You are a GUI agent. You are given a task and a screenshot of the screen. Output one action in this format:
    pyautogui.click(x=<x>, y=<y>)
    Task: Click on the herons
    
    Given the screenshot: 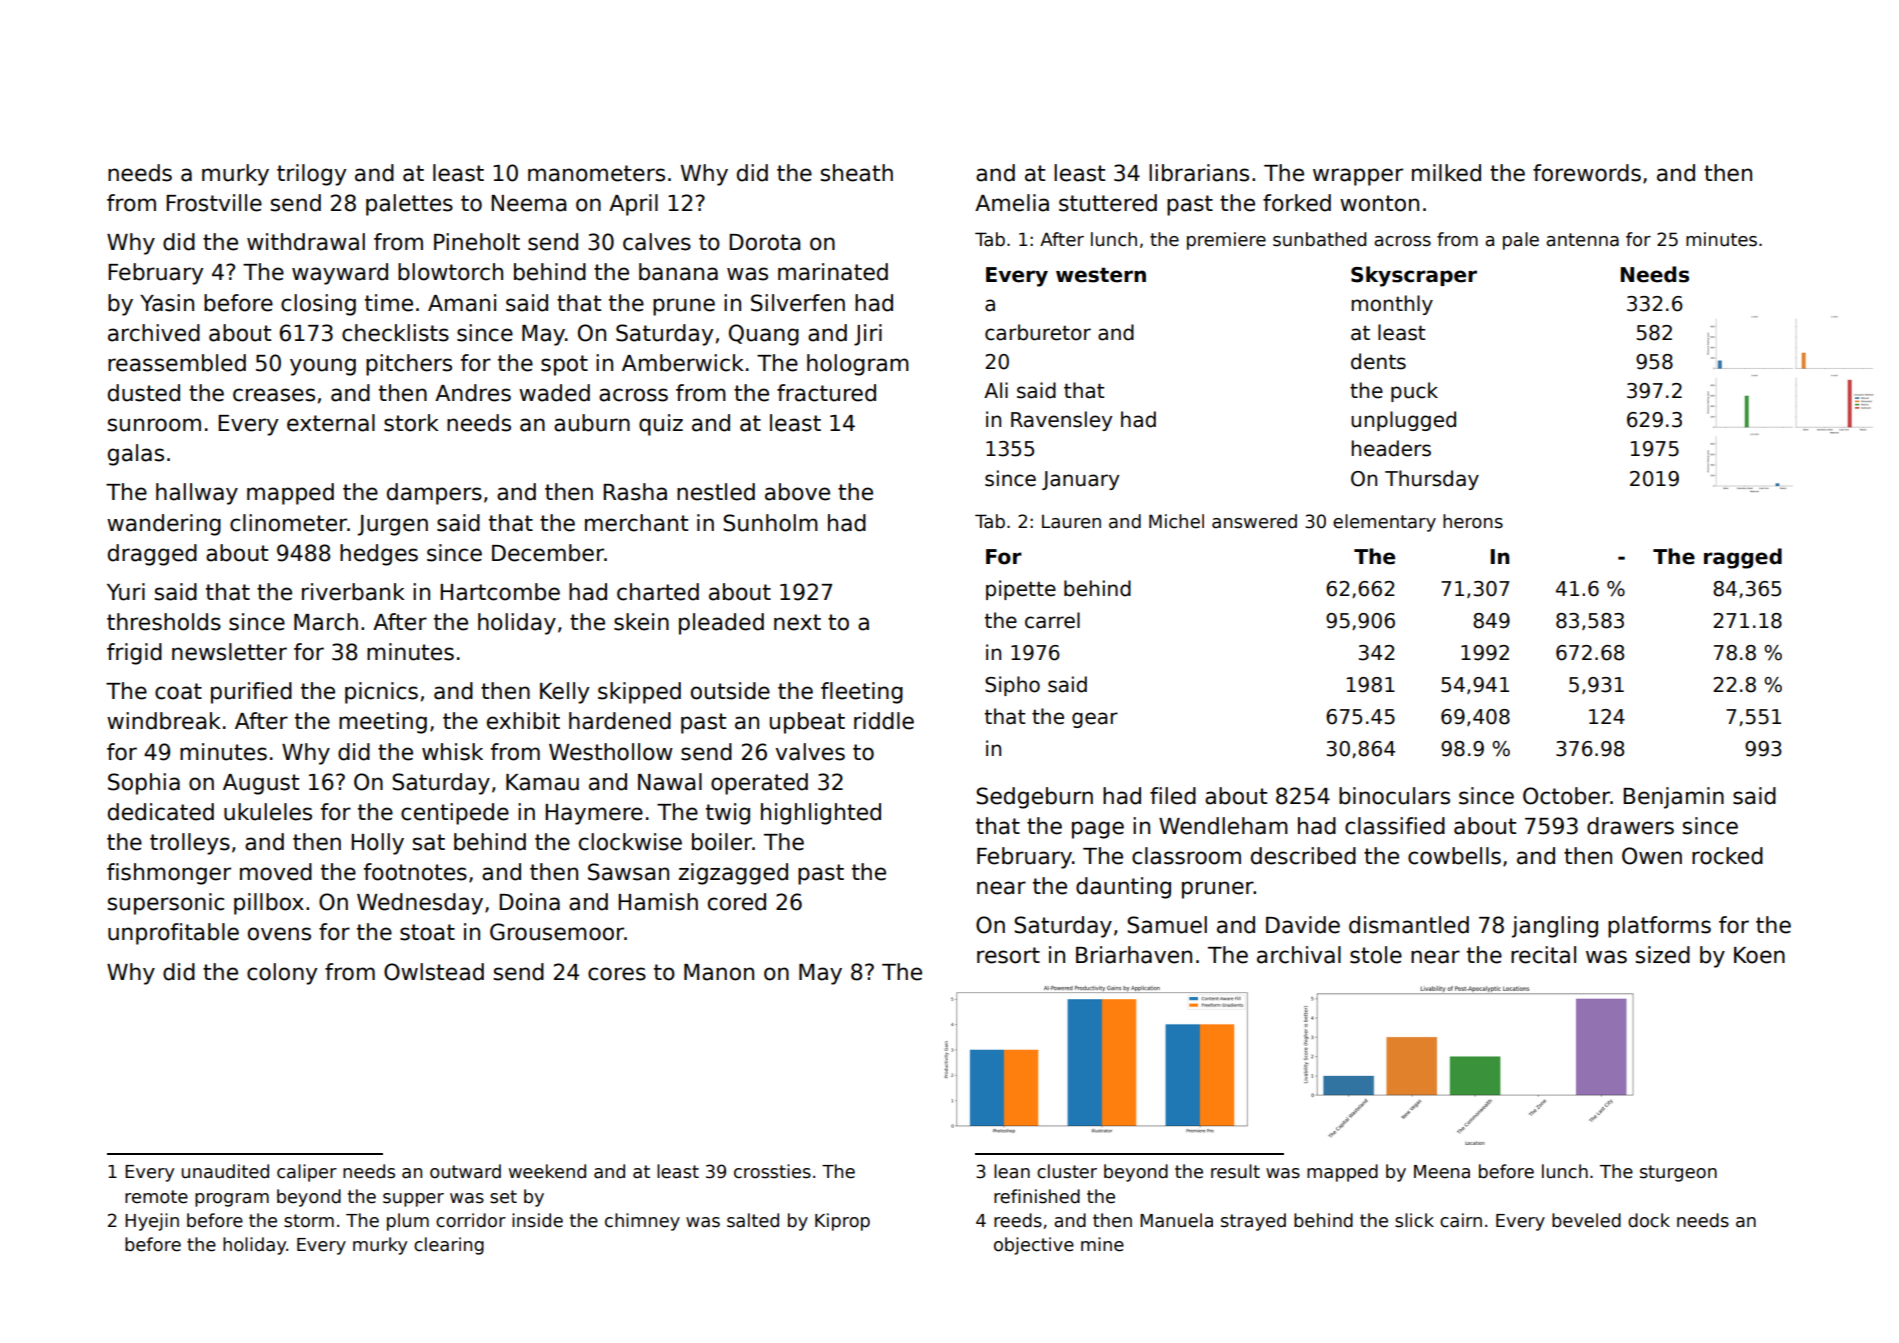 What is the action you would take?
    pyautogui.click(x=1473, y=521)
